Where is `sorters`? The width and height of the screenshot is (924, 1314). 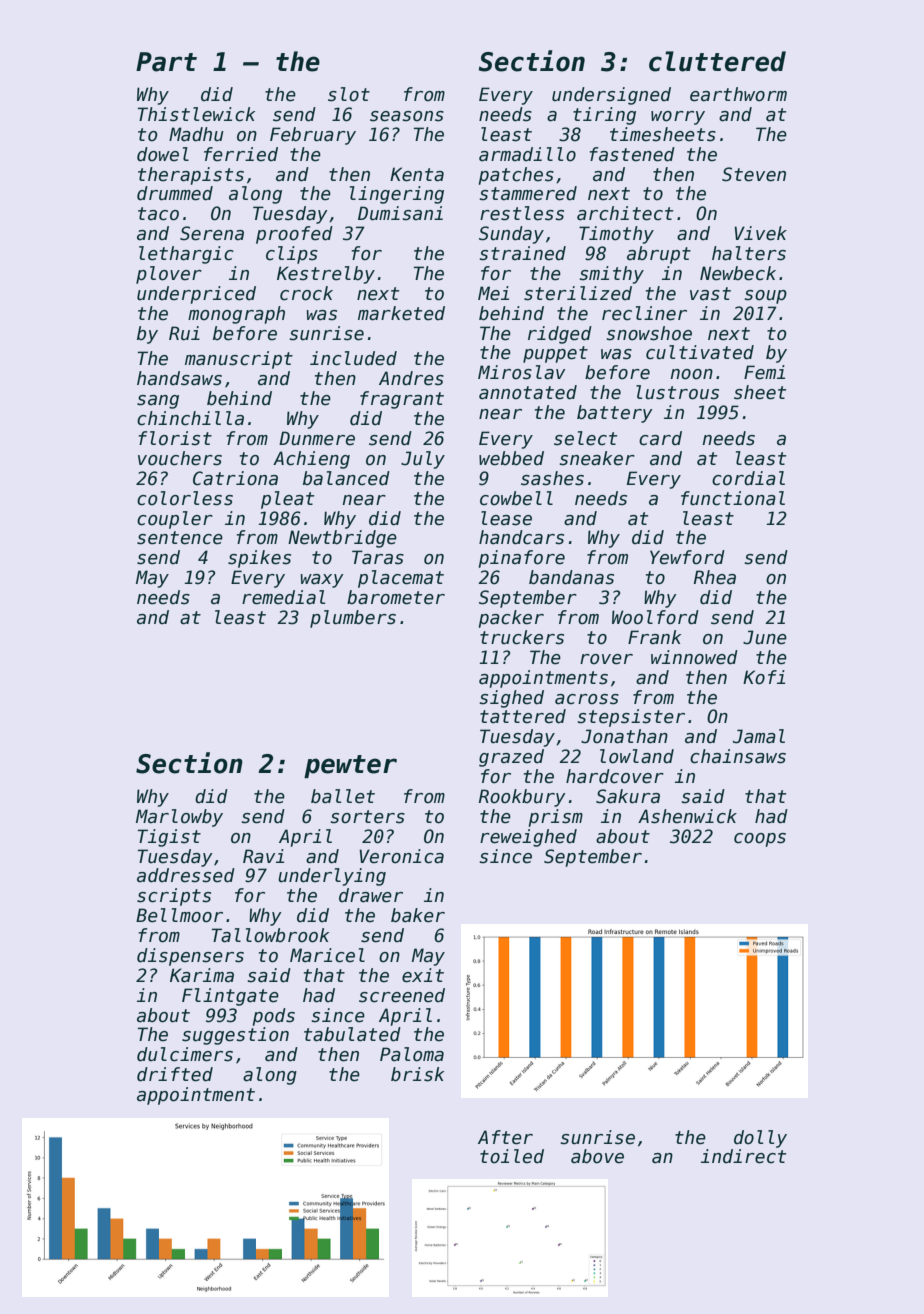
sorters is located at coordinates (367, 817).
